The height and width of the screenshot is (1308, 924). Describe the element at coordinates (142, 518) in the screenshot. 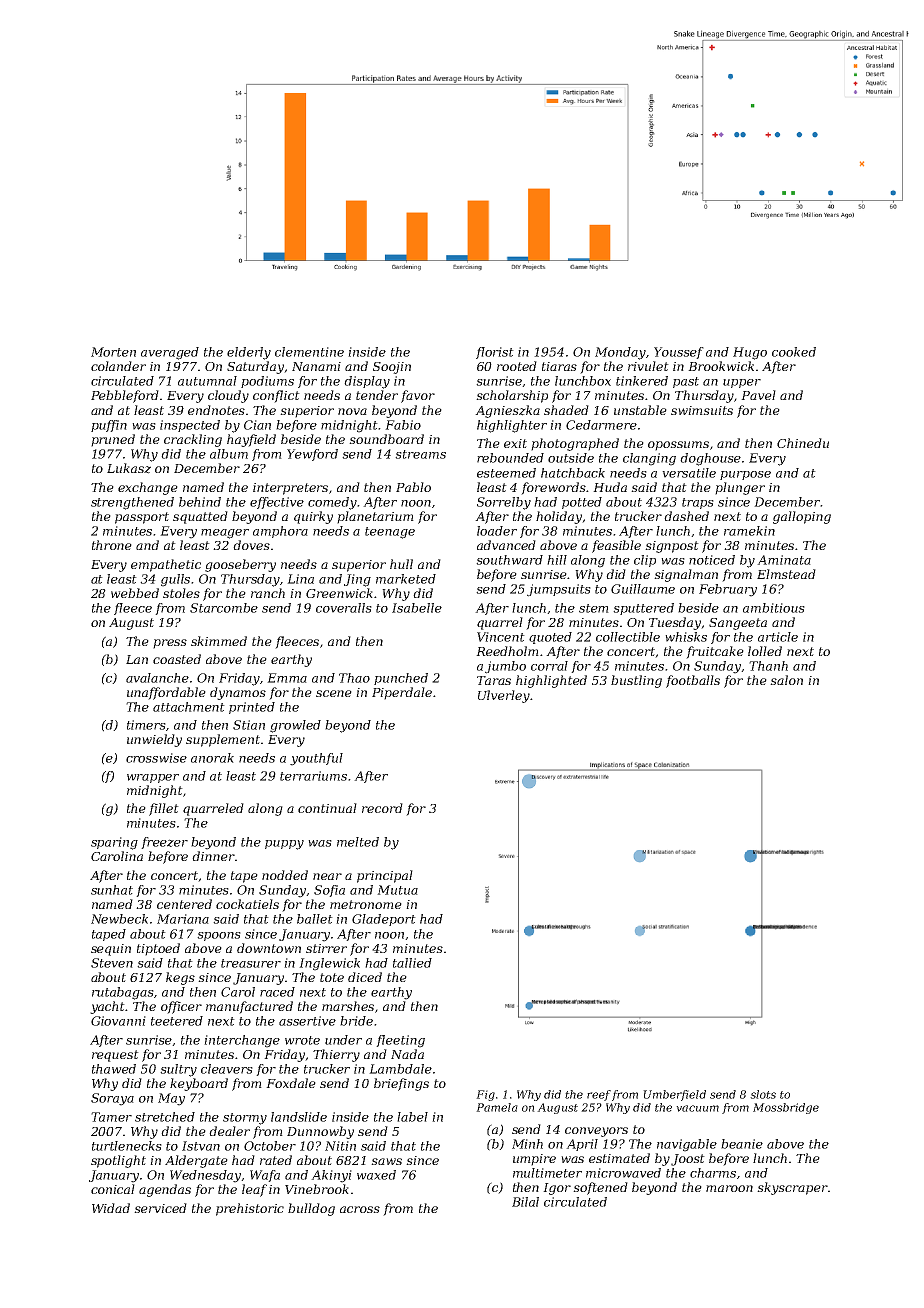

I see `passport` at that location.
